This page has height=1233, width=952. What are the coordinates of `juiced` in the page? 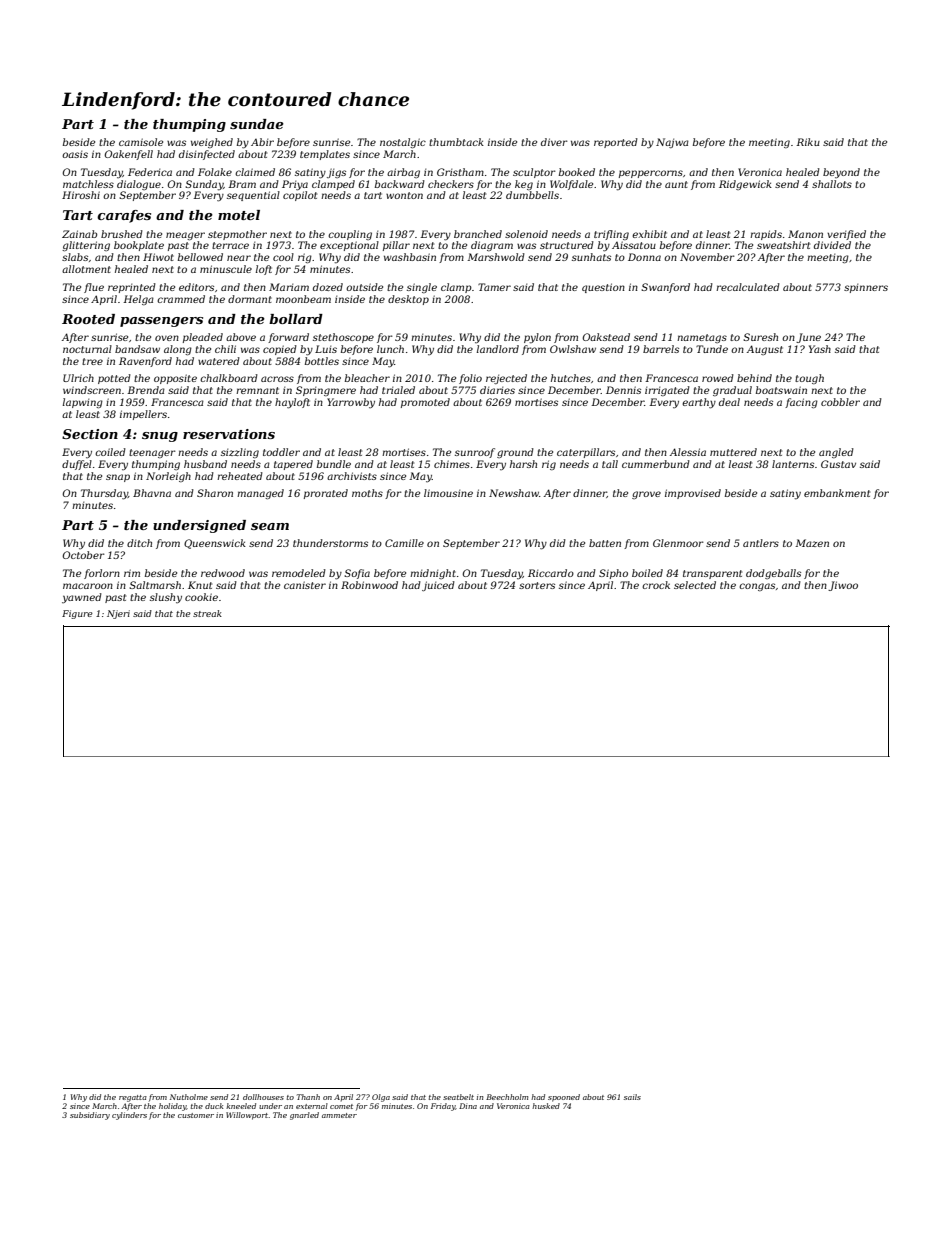 It's located at (438, 586).
